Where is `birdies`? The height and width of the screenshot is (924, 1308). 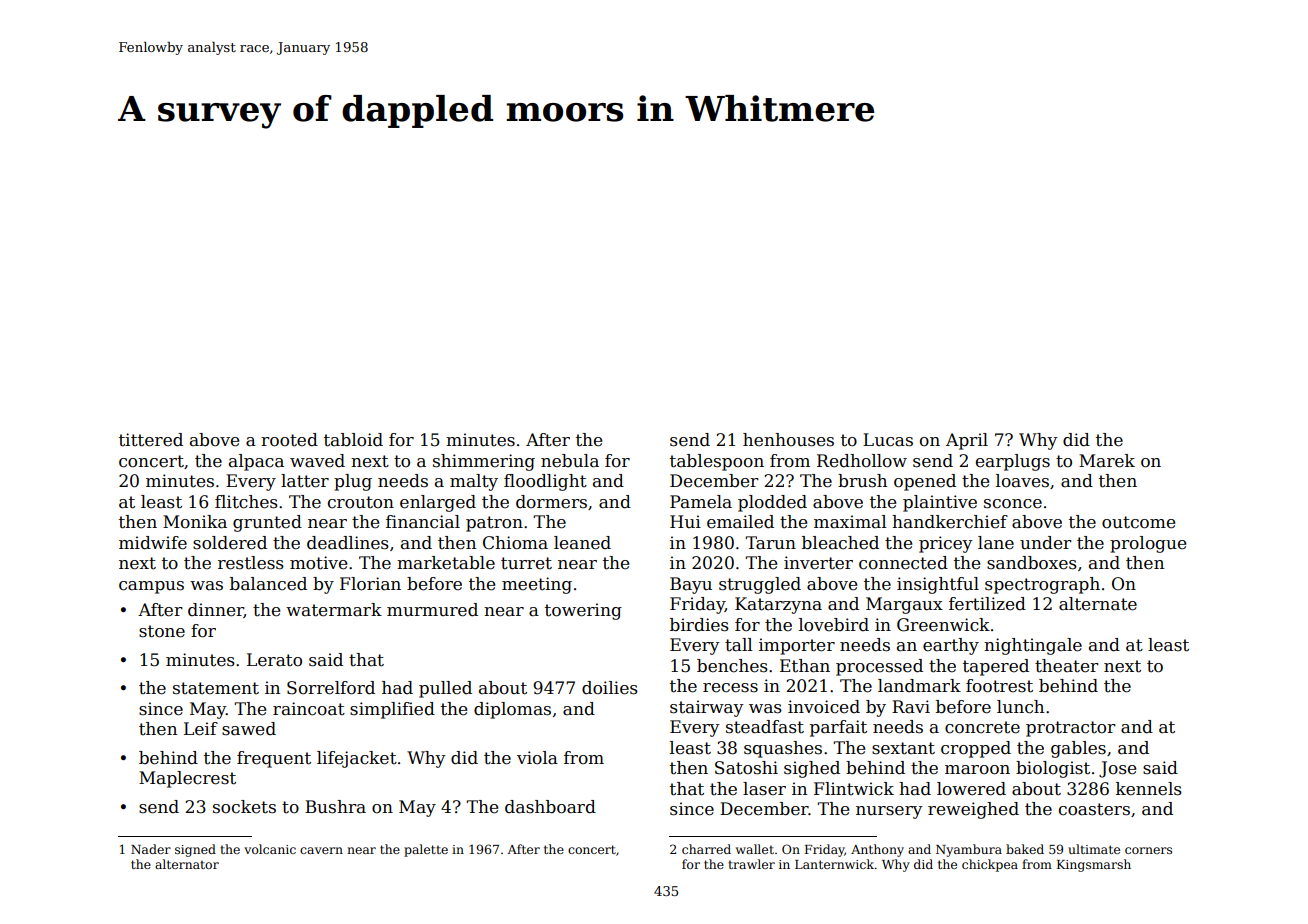
birdies is located at coordinates (699, 625).
